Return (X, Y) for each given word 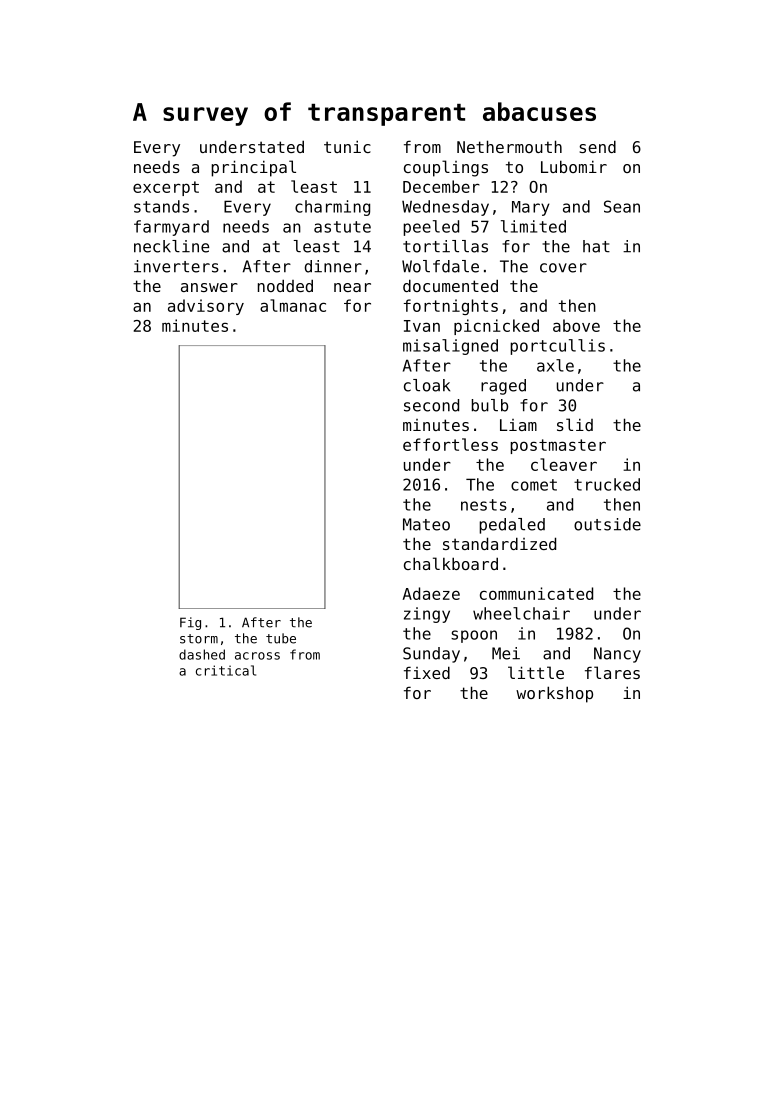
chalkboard (451, 563)
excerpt (166, 188)
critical (226, 670)
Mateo (426, 524)
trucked (607, 484)
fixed (427, 672)
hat (596, 246)
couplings (446, 168)
